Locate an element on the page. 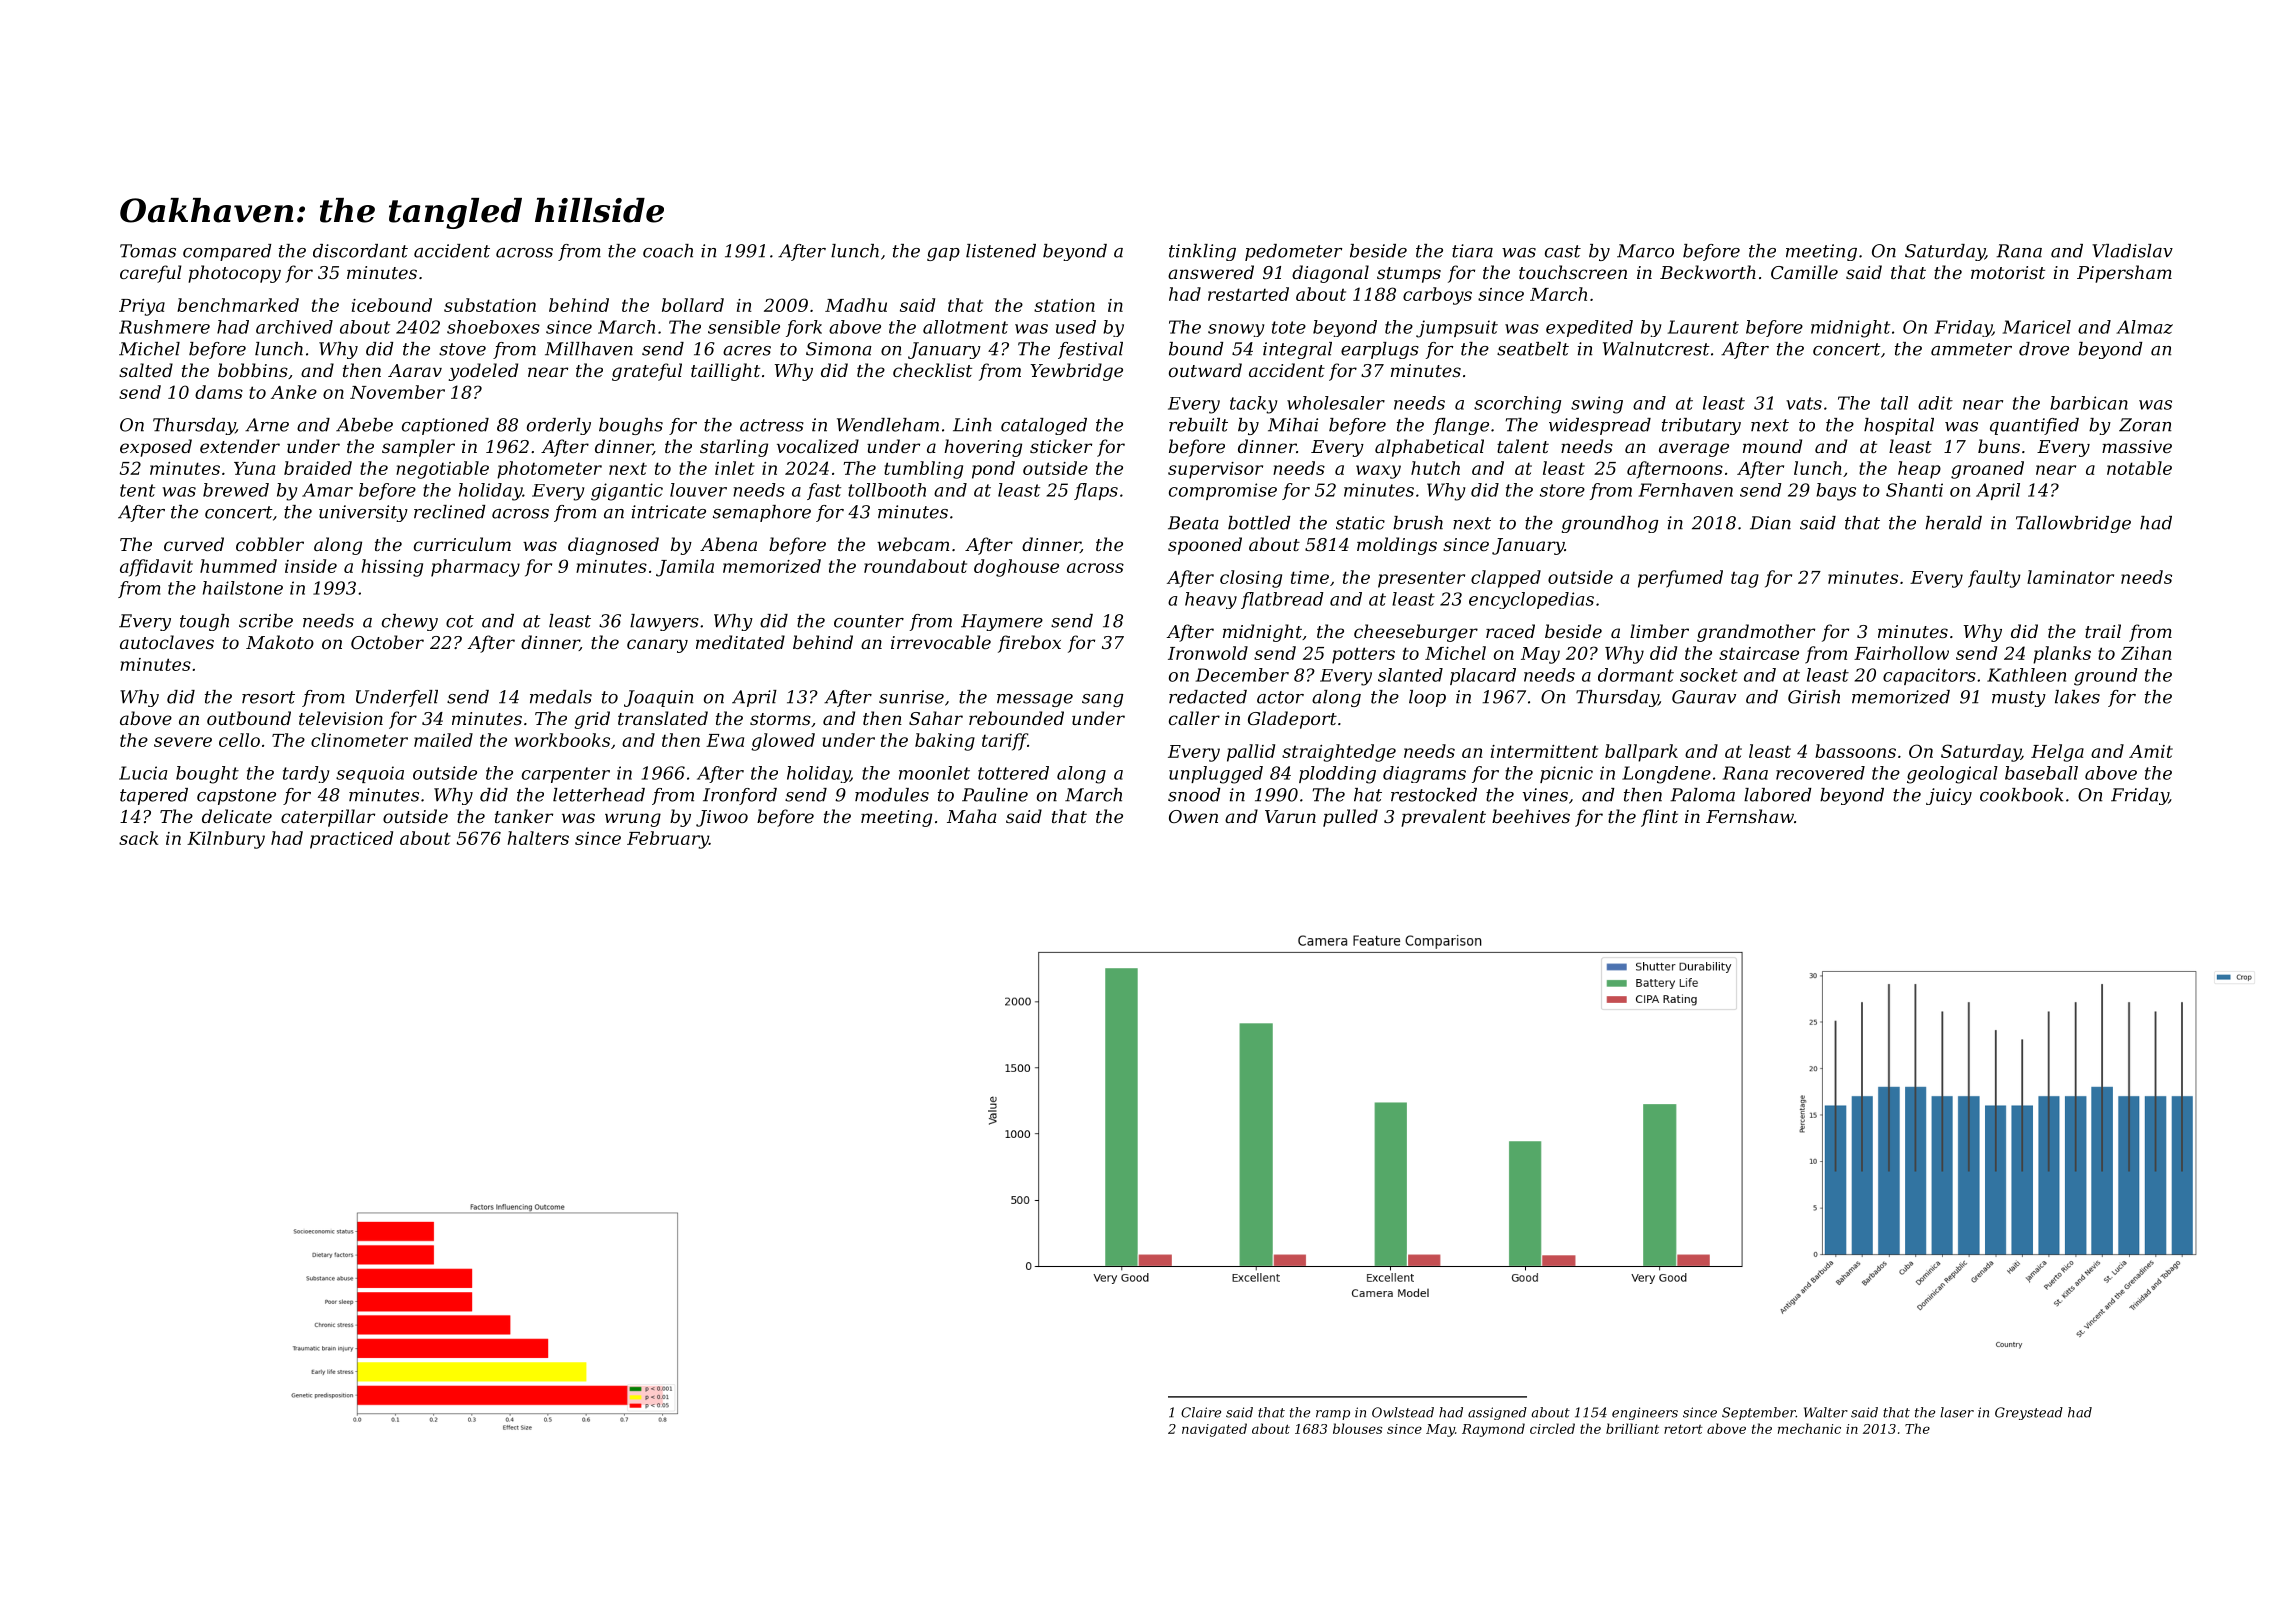 This document has width=2292, height=1620. Kilnbury is located at coordinates (226, 840).
